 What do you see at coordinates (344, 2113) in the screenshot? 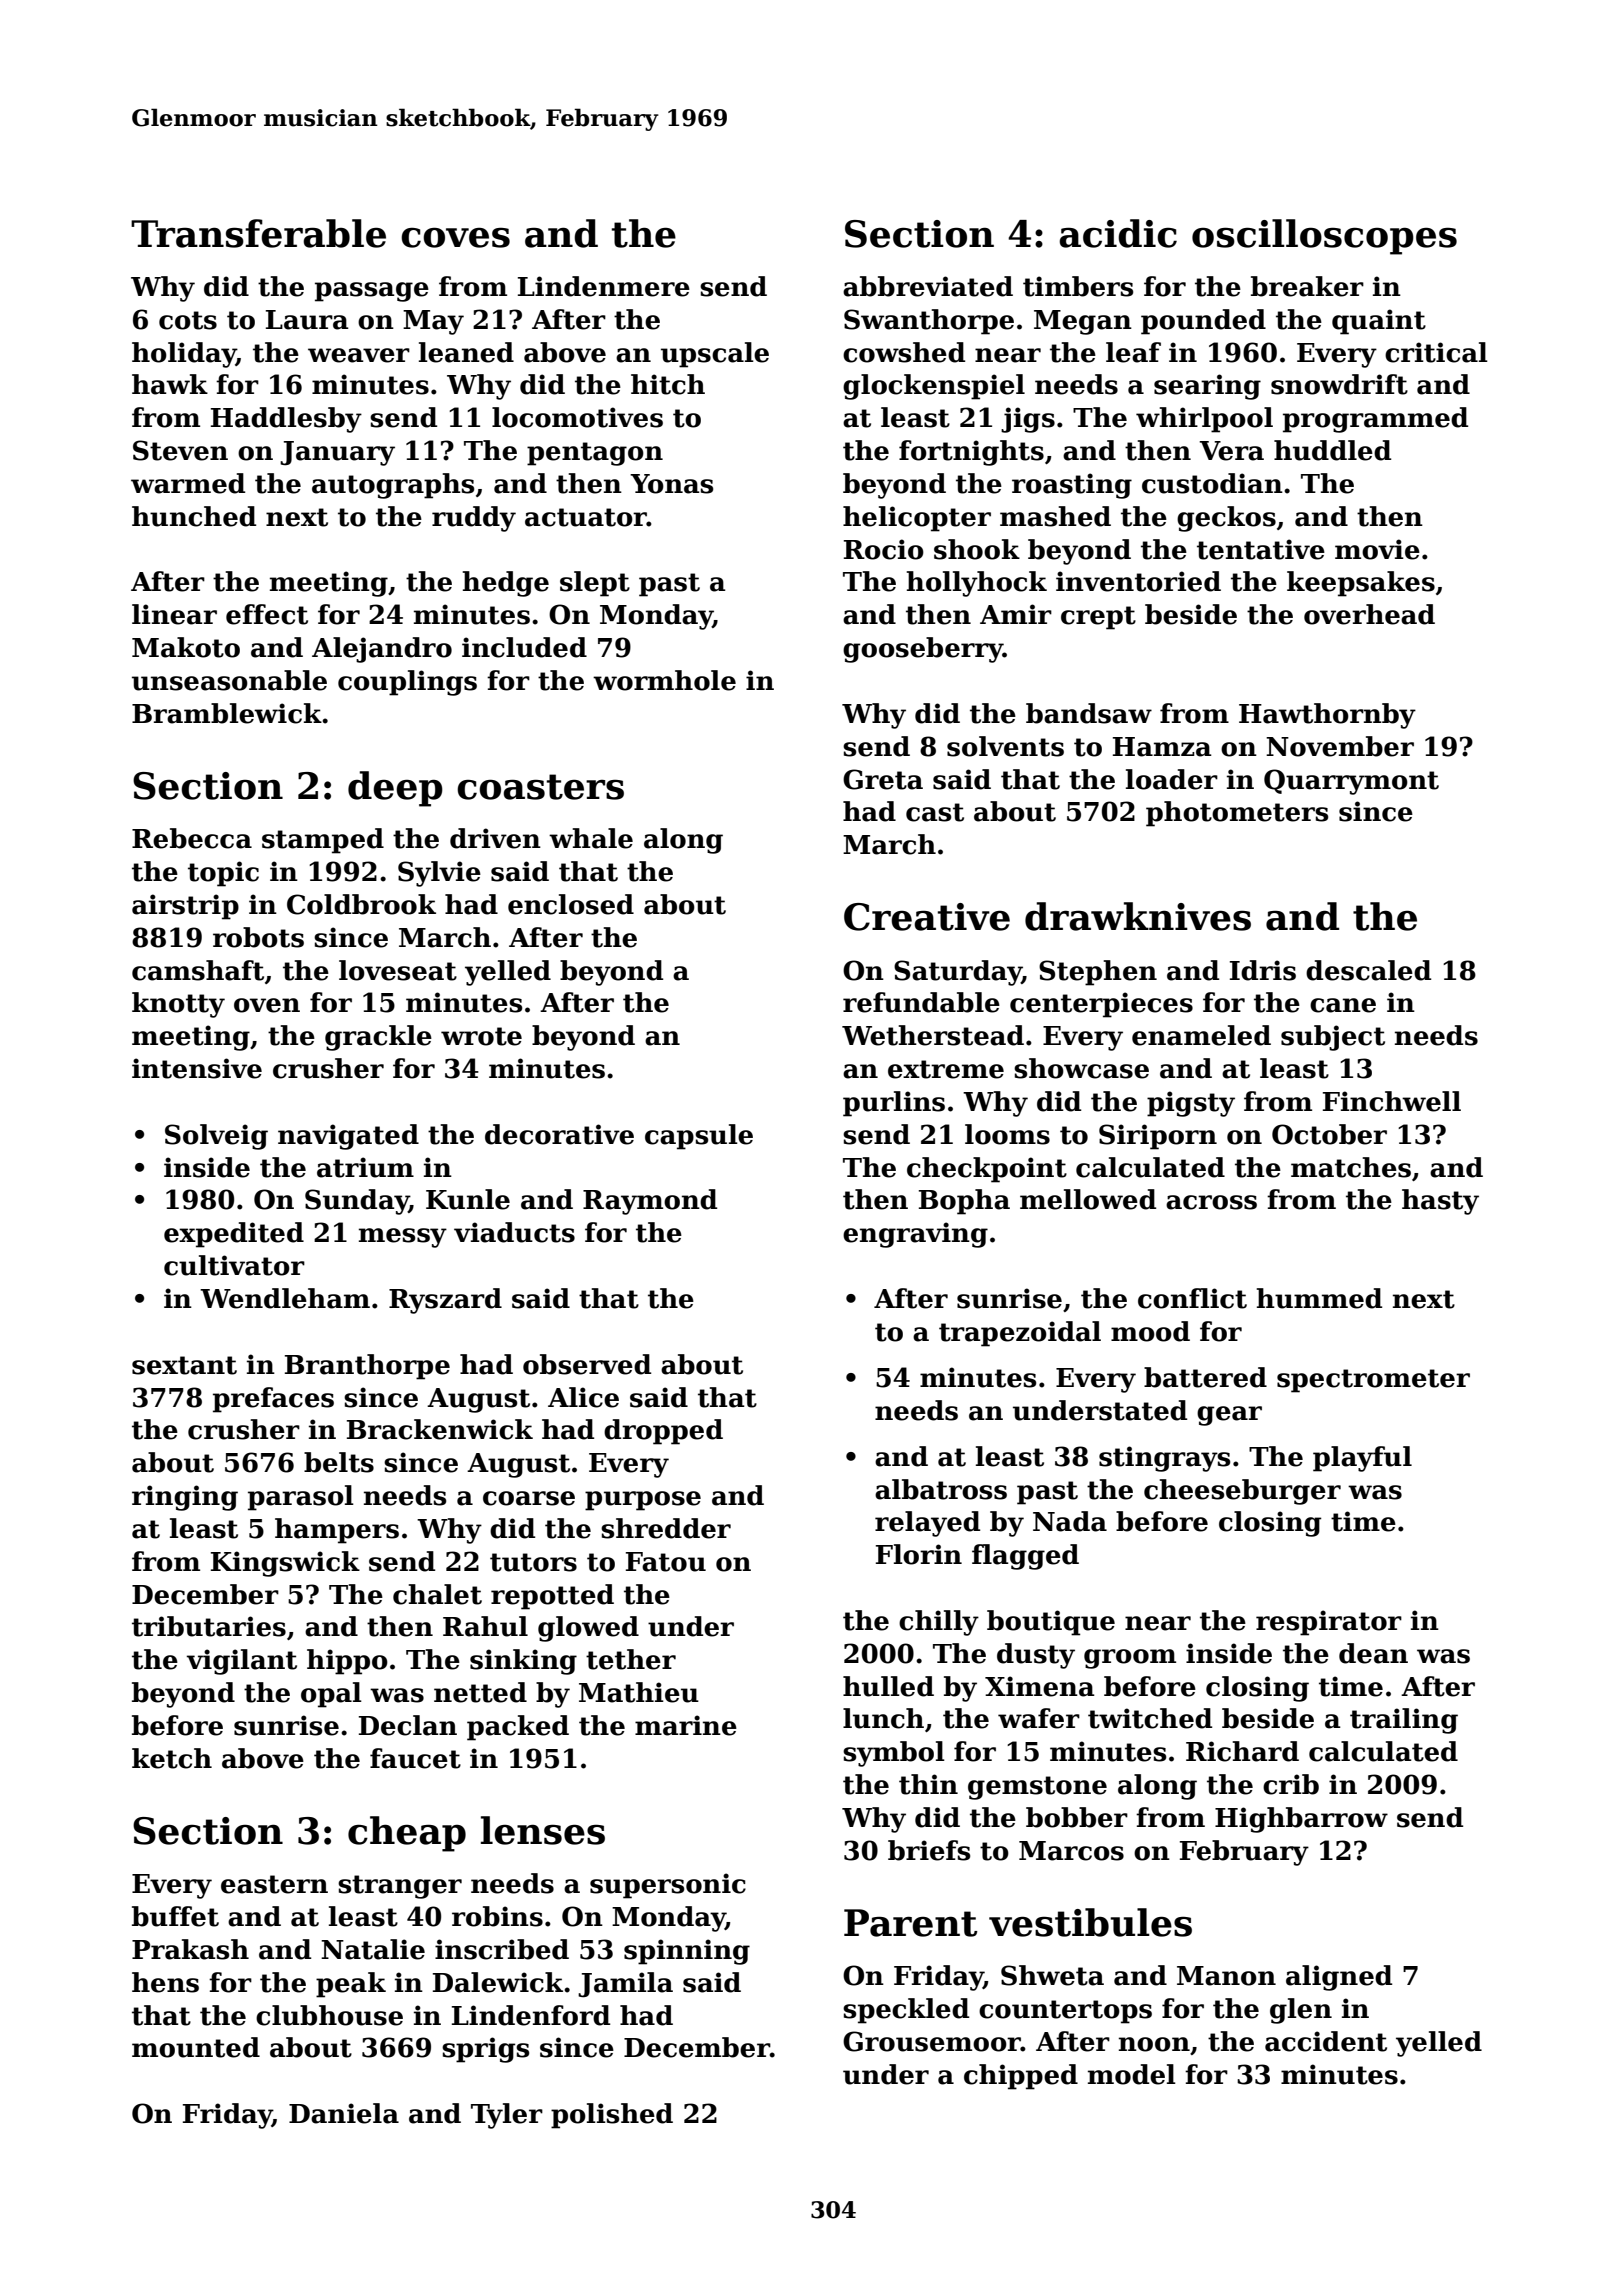
I see `Daniela` at bounding box center [344, 2113].
